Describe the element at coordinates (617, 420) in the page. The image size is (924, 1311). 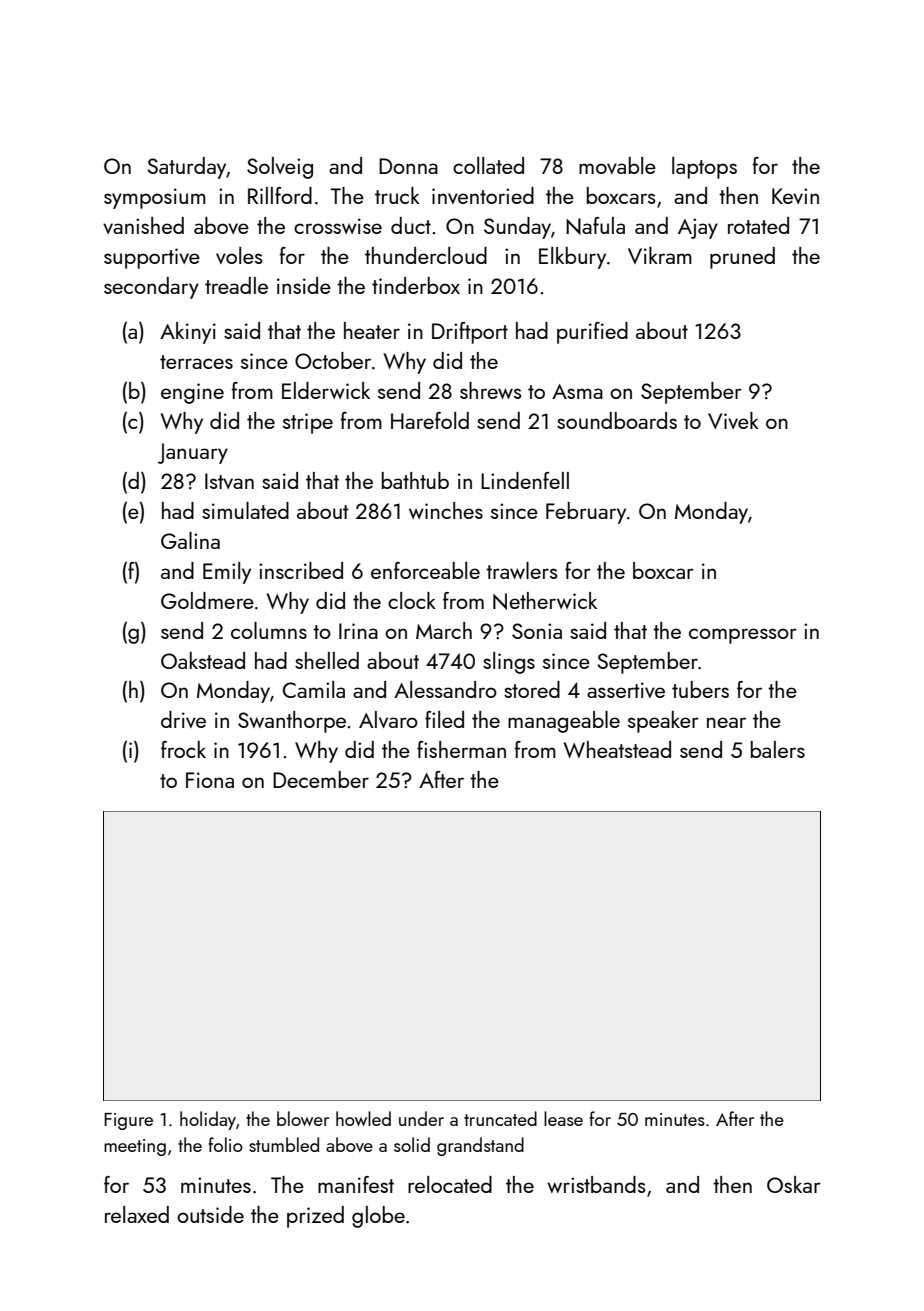
I see `soundboards` at that location.
